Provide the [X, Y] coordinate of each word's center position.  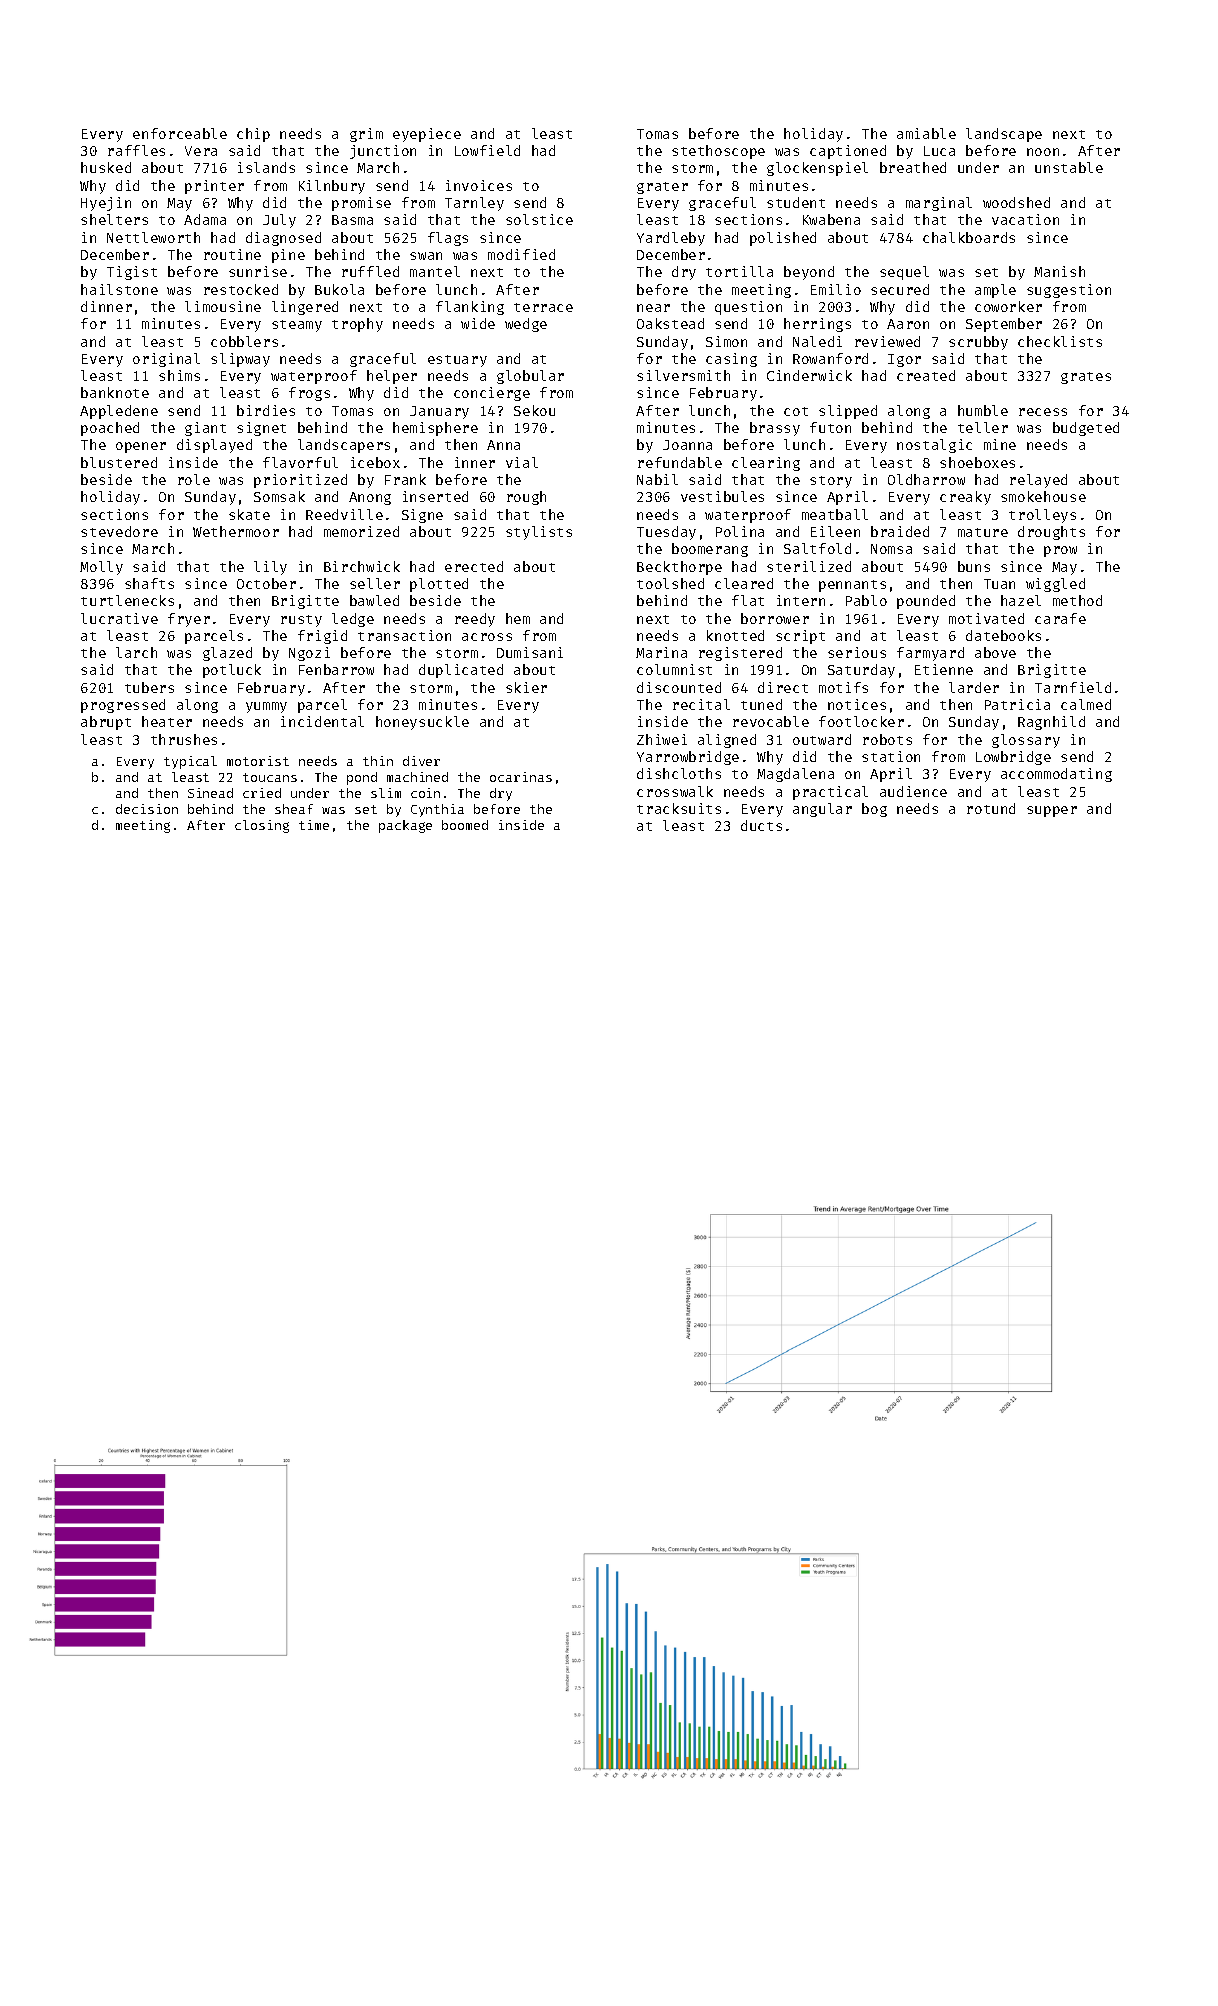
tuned [761, 704]
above [995, 652]
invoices [479, 185]
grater [662, 188]
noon [1043, 152]
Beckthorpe [679, 568]
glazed [227, 654]
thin [378, 761]
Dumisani [530, 652]
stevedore [119, 531]
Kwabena [831, 219]
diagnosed [283, 239]
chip [253, 135]
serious [857, 652]
